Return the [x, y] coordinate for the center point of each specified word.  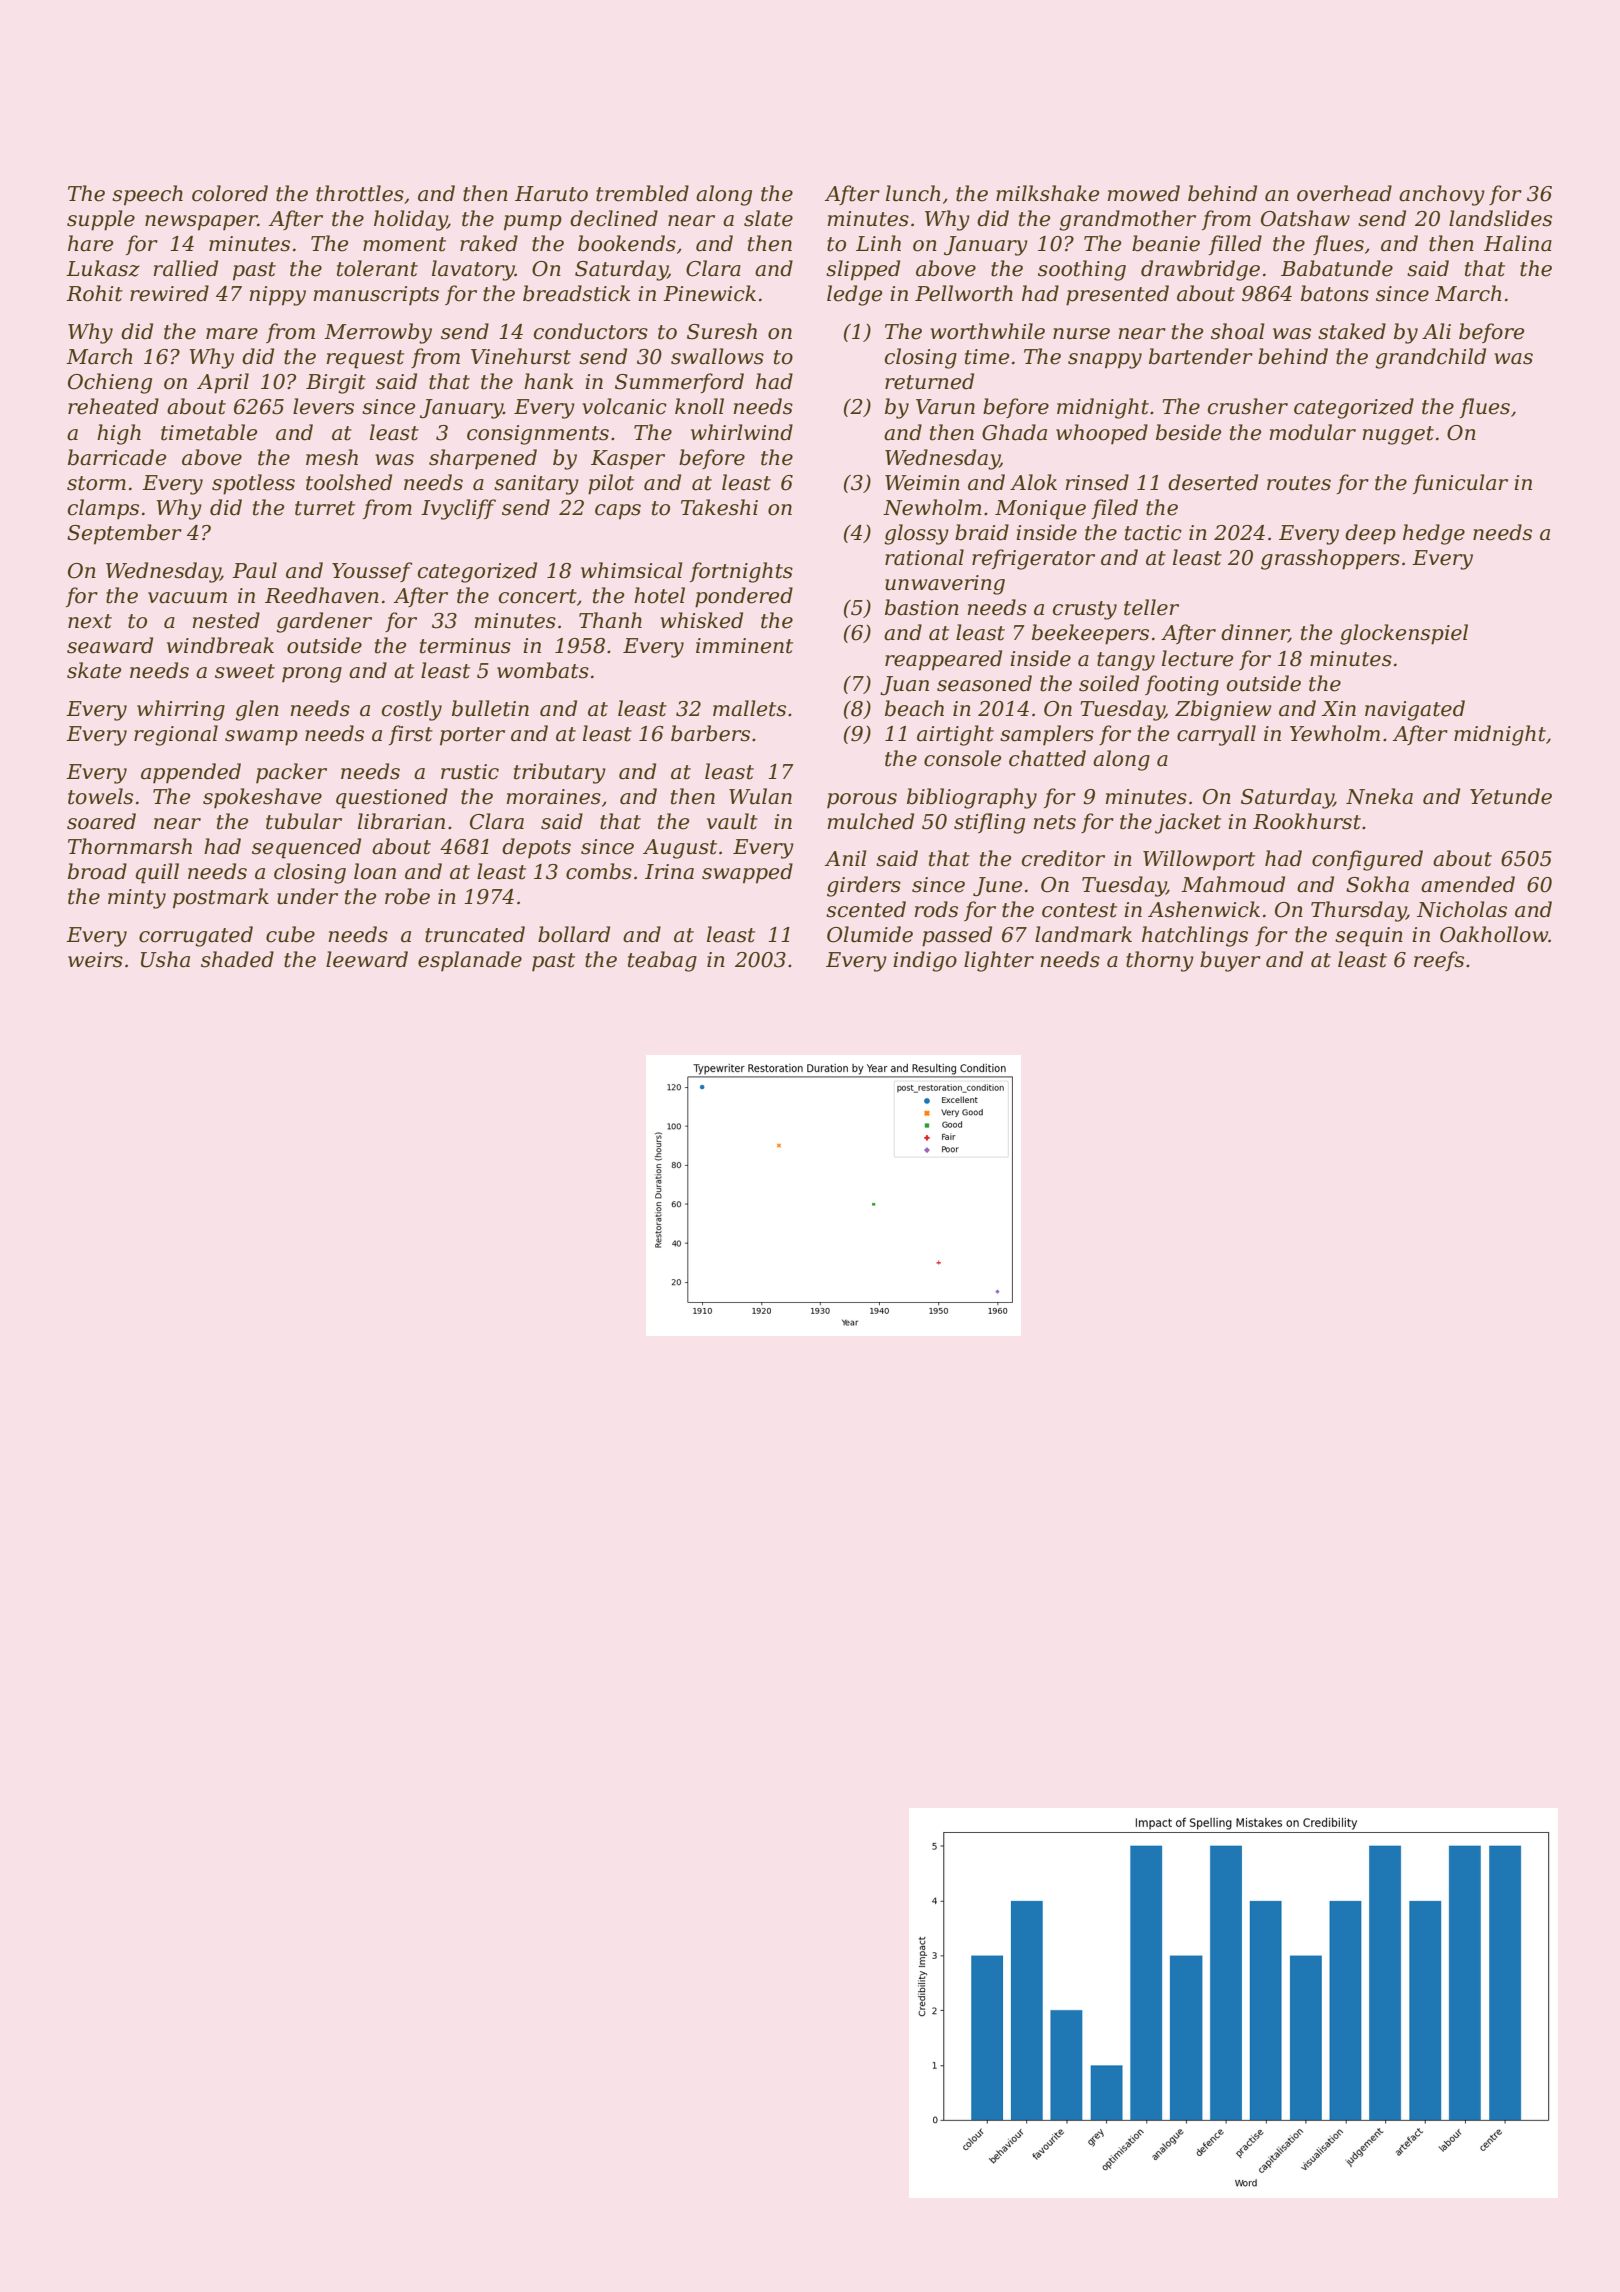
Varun [945, 407]
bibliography [972, 798]
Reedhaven [322, 595]
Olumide [870, 934]
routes [1299, 483]
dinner [1255, 633]
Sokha [1377, 884]
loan [375, 871]
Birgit [336, 384]
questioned [392, 798]
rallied [186, 268]
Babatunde [1337, 268]
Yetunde [1511, 796]
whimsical [632, 570]
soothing [1082, 270]
